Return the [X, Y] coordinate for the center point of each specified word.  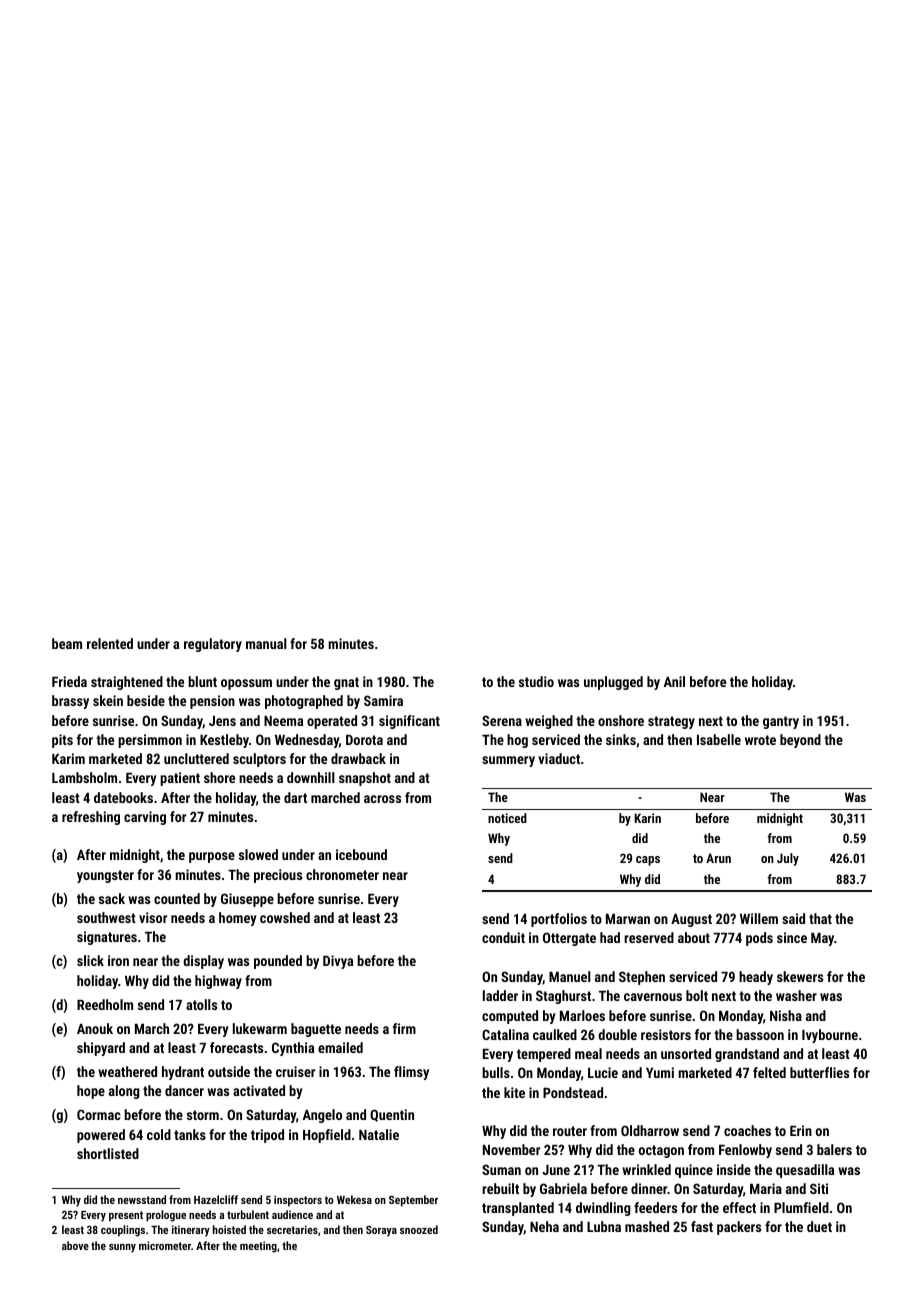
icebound [361, 854]
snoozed [419, 1229]
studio [536, 681]
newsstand [142, 1199]
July [788, 859]
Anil [674, 681]
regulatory [213, 645]
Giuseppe [247, 900]
